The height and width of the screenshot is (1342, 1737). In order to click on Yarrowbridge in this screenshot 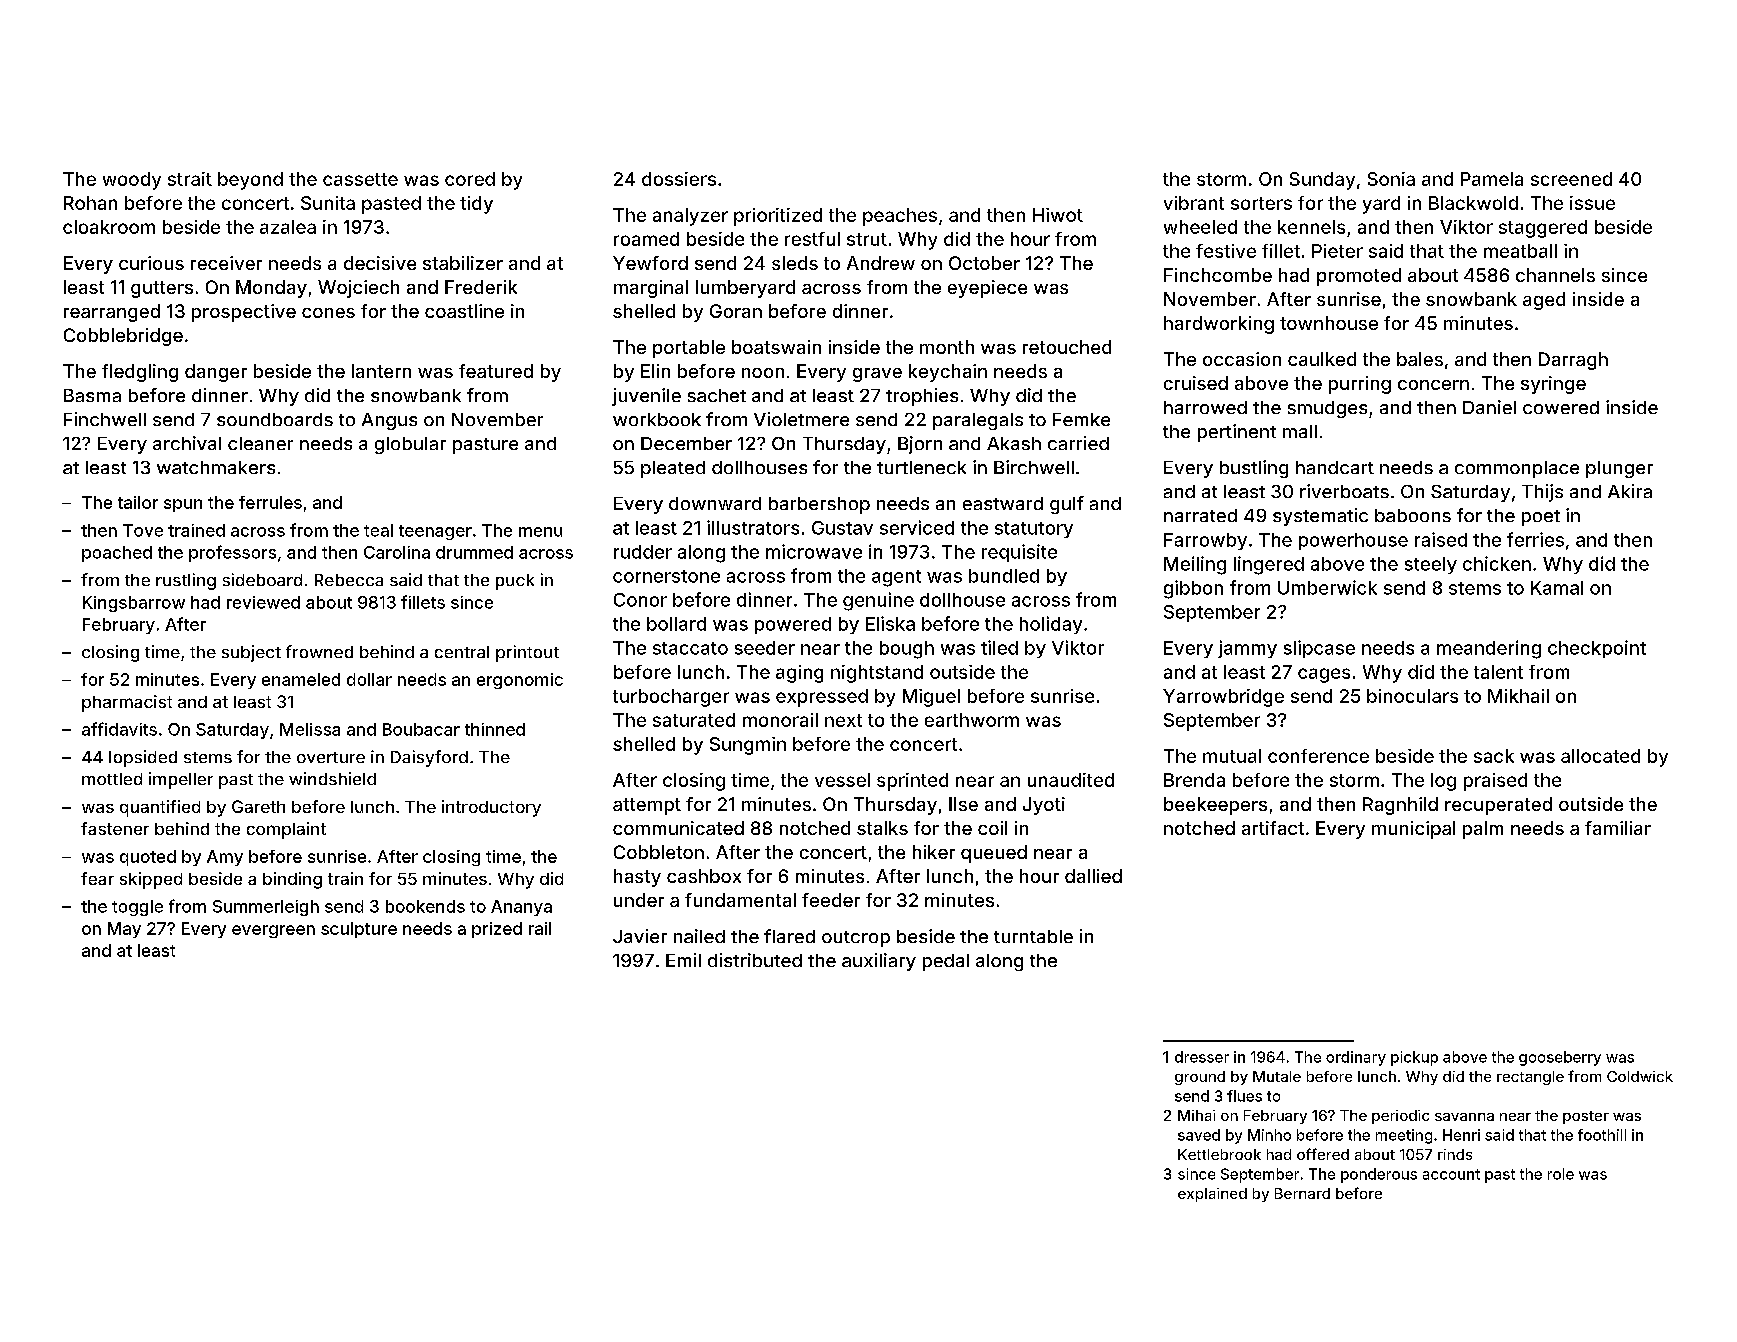, I will do `click(1223, 698)`.
